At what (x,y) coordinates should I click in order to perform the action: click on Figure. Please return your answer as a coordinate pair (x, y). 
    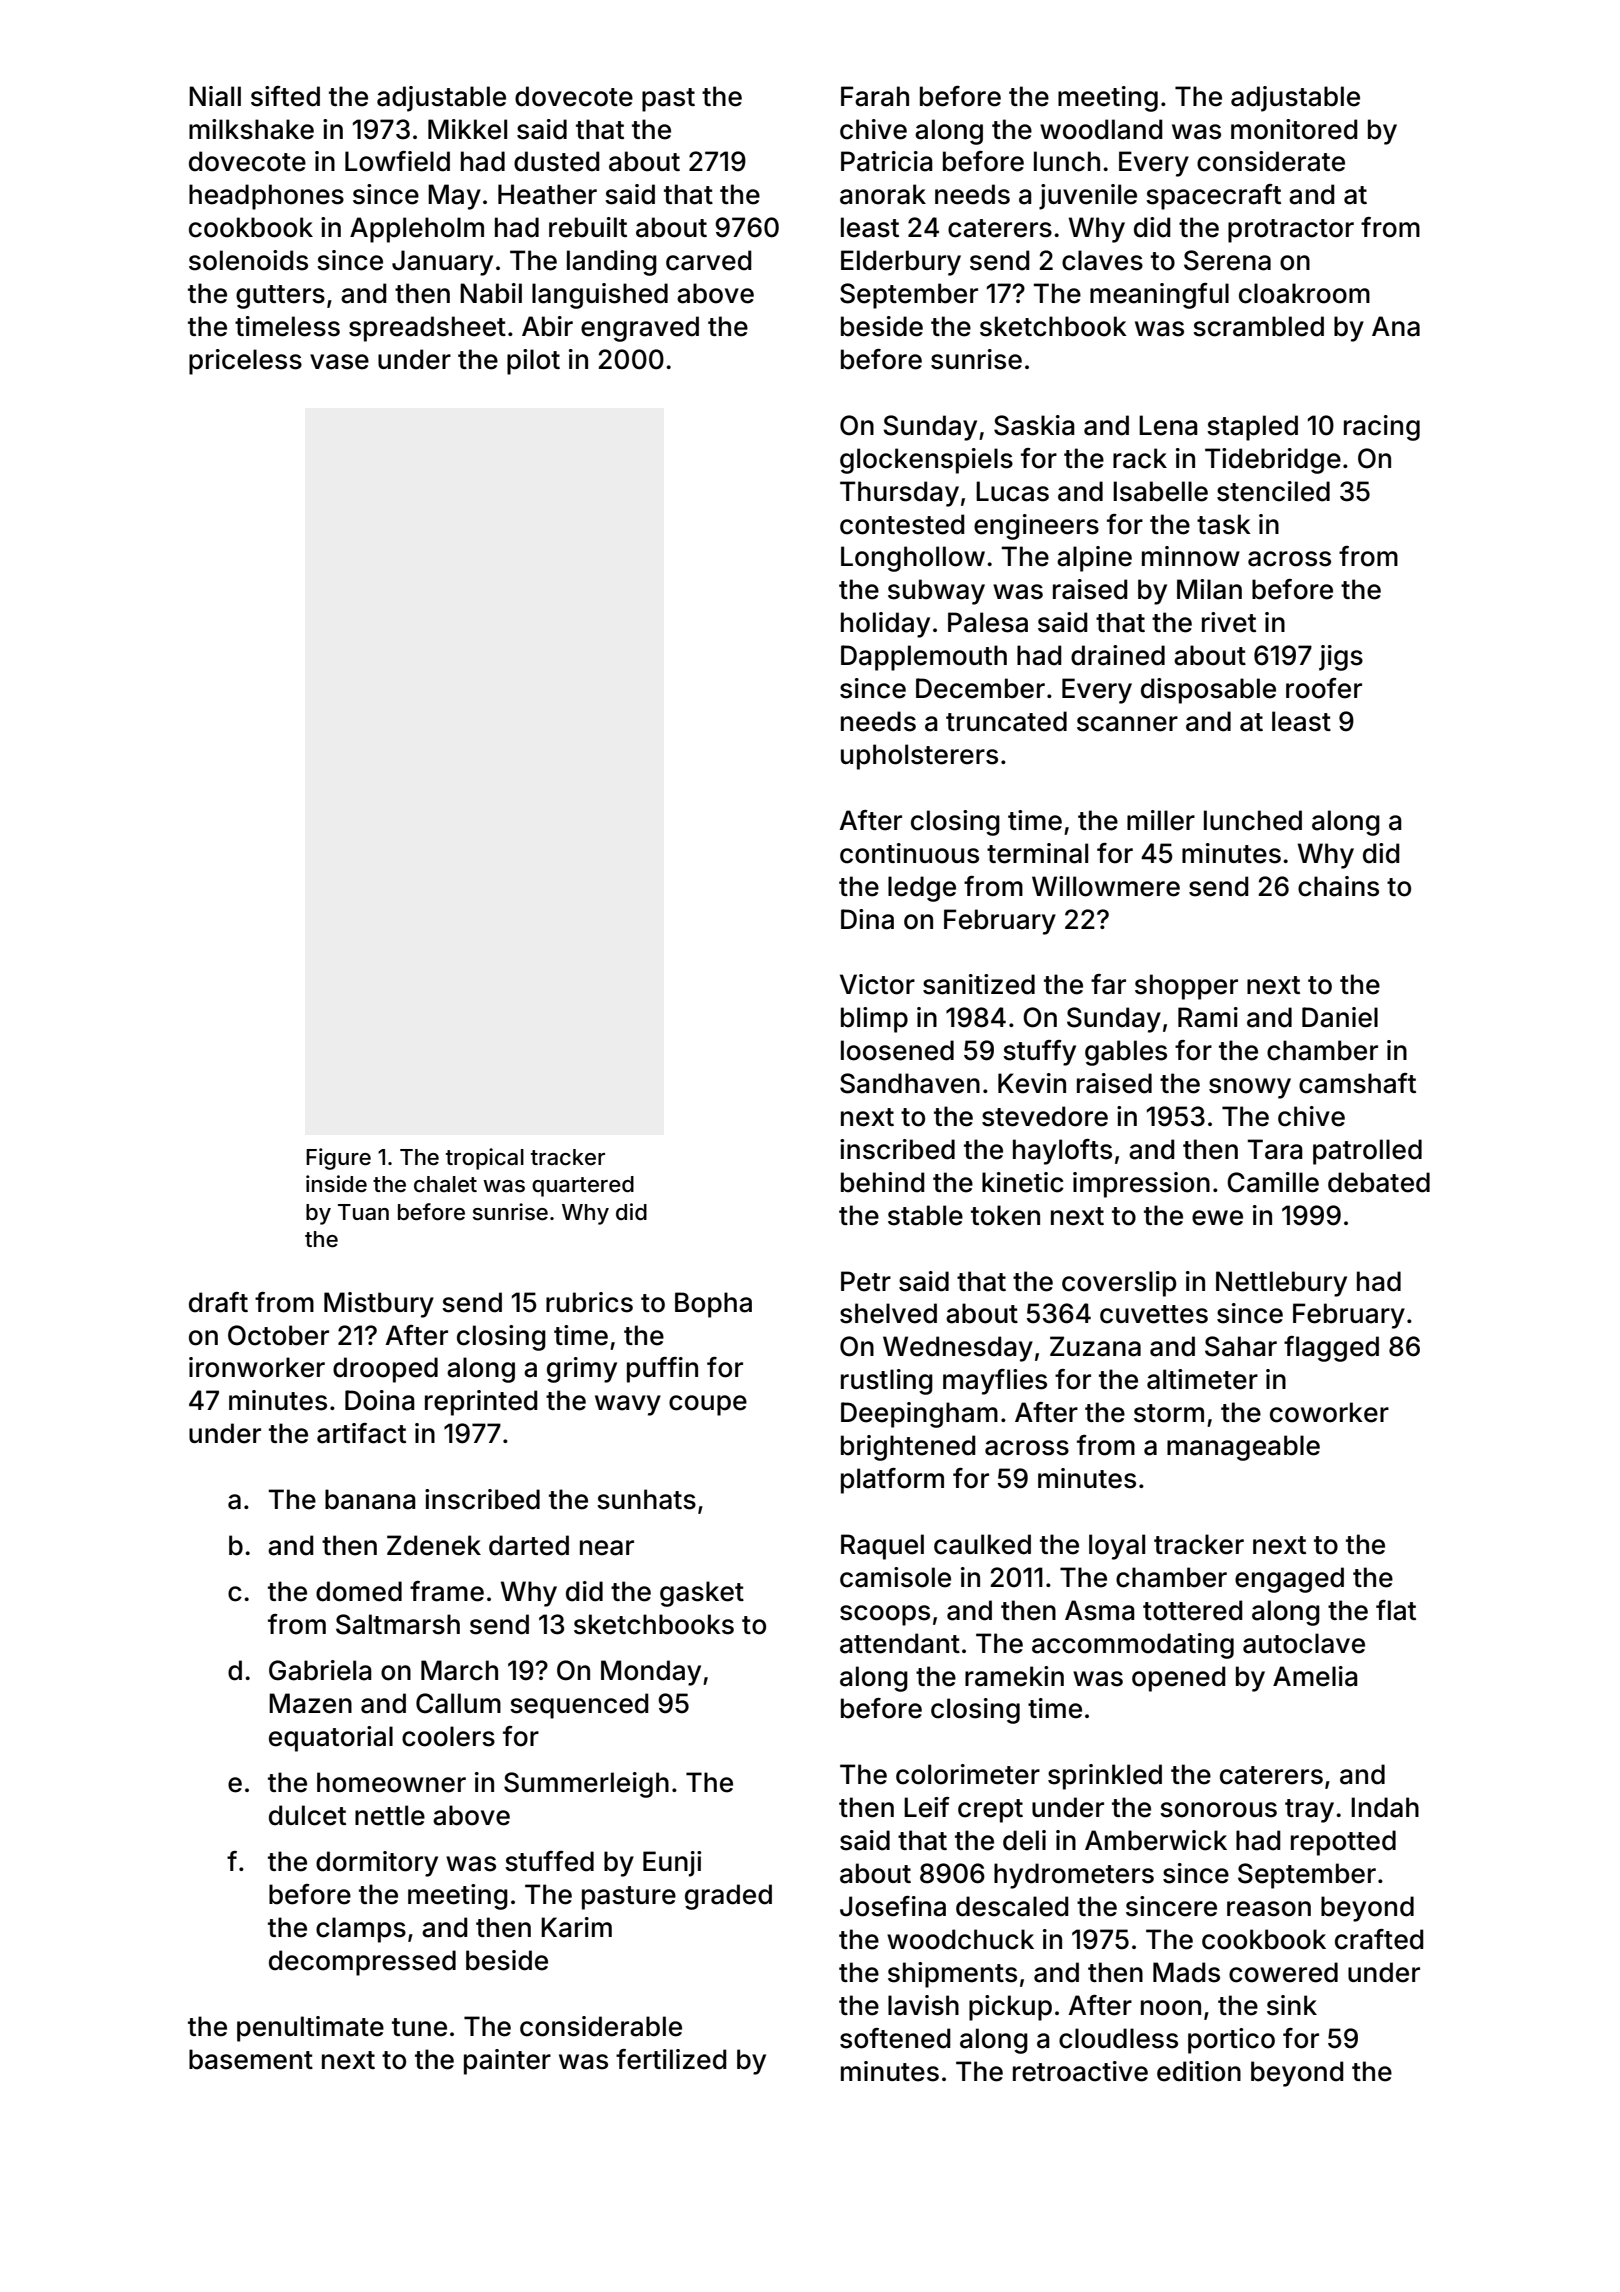
    Looking at the image, I should click on (338, 1159).
